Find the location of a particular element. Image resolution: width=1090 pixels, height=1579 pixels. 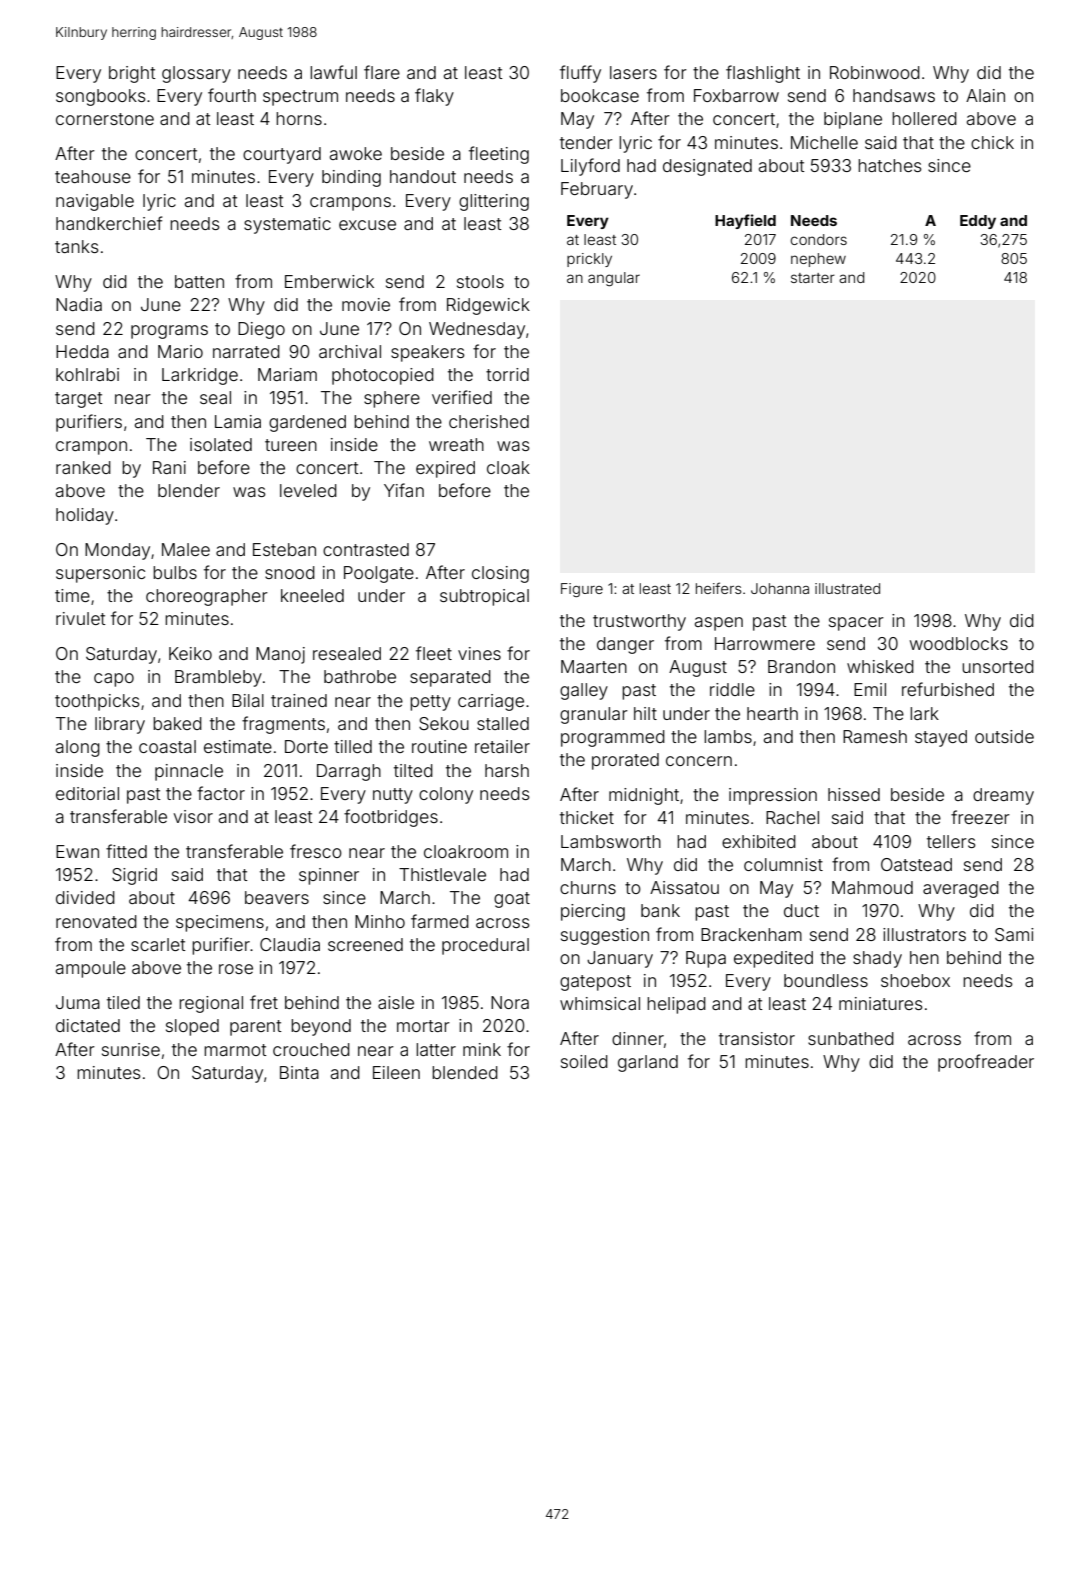

Alain is located at coordinates (985, 95).
